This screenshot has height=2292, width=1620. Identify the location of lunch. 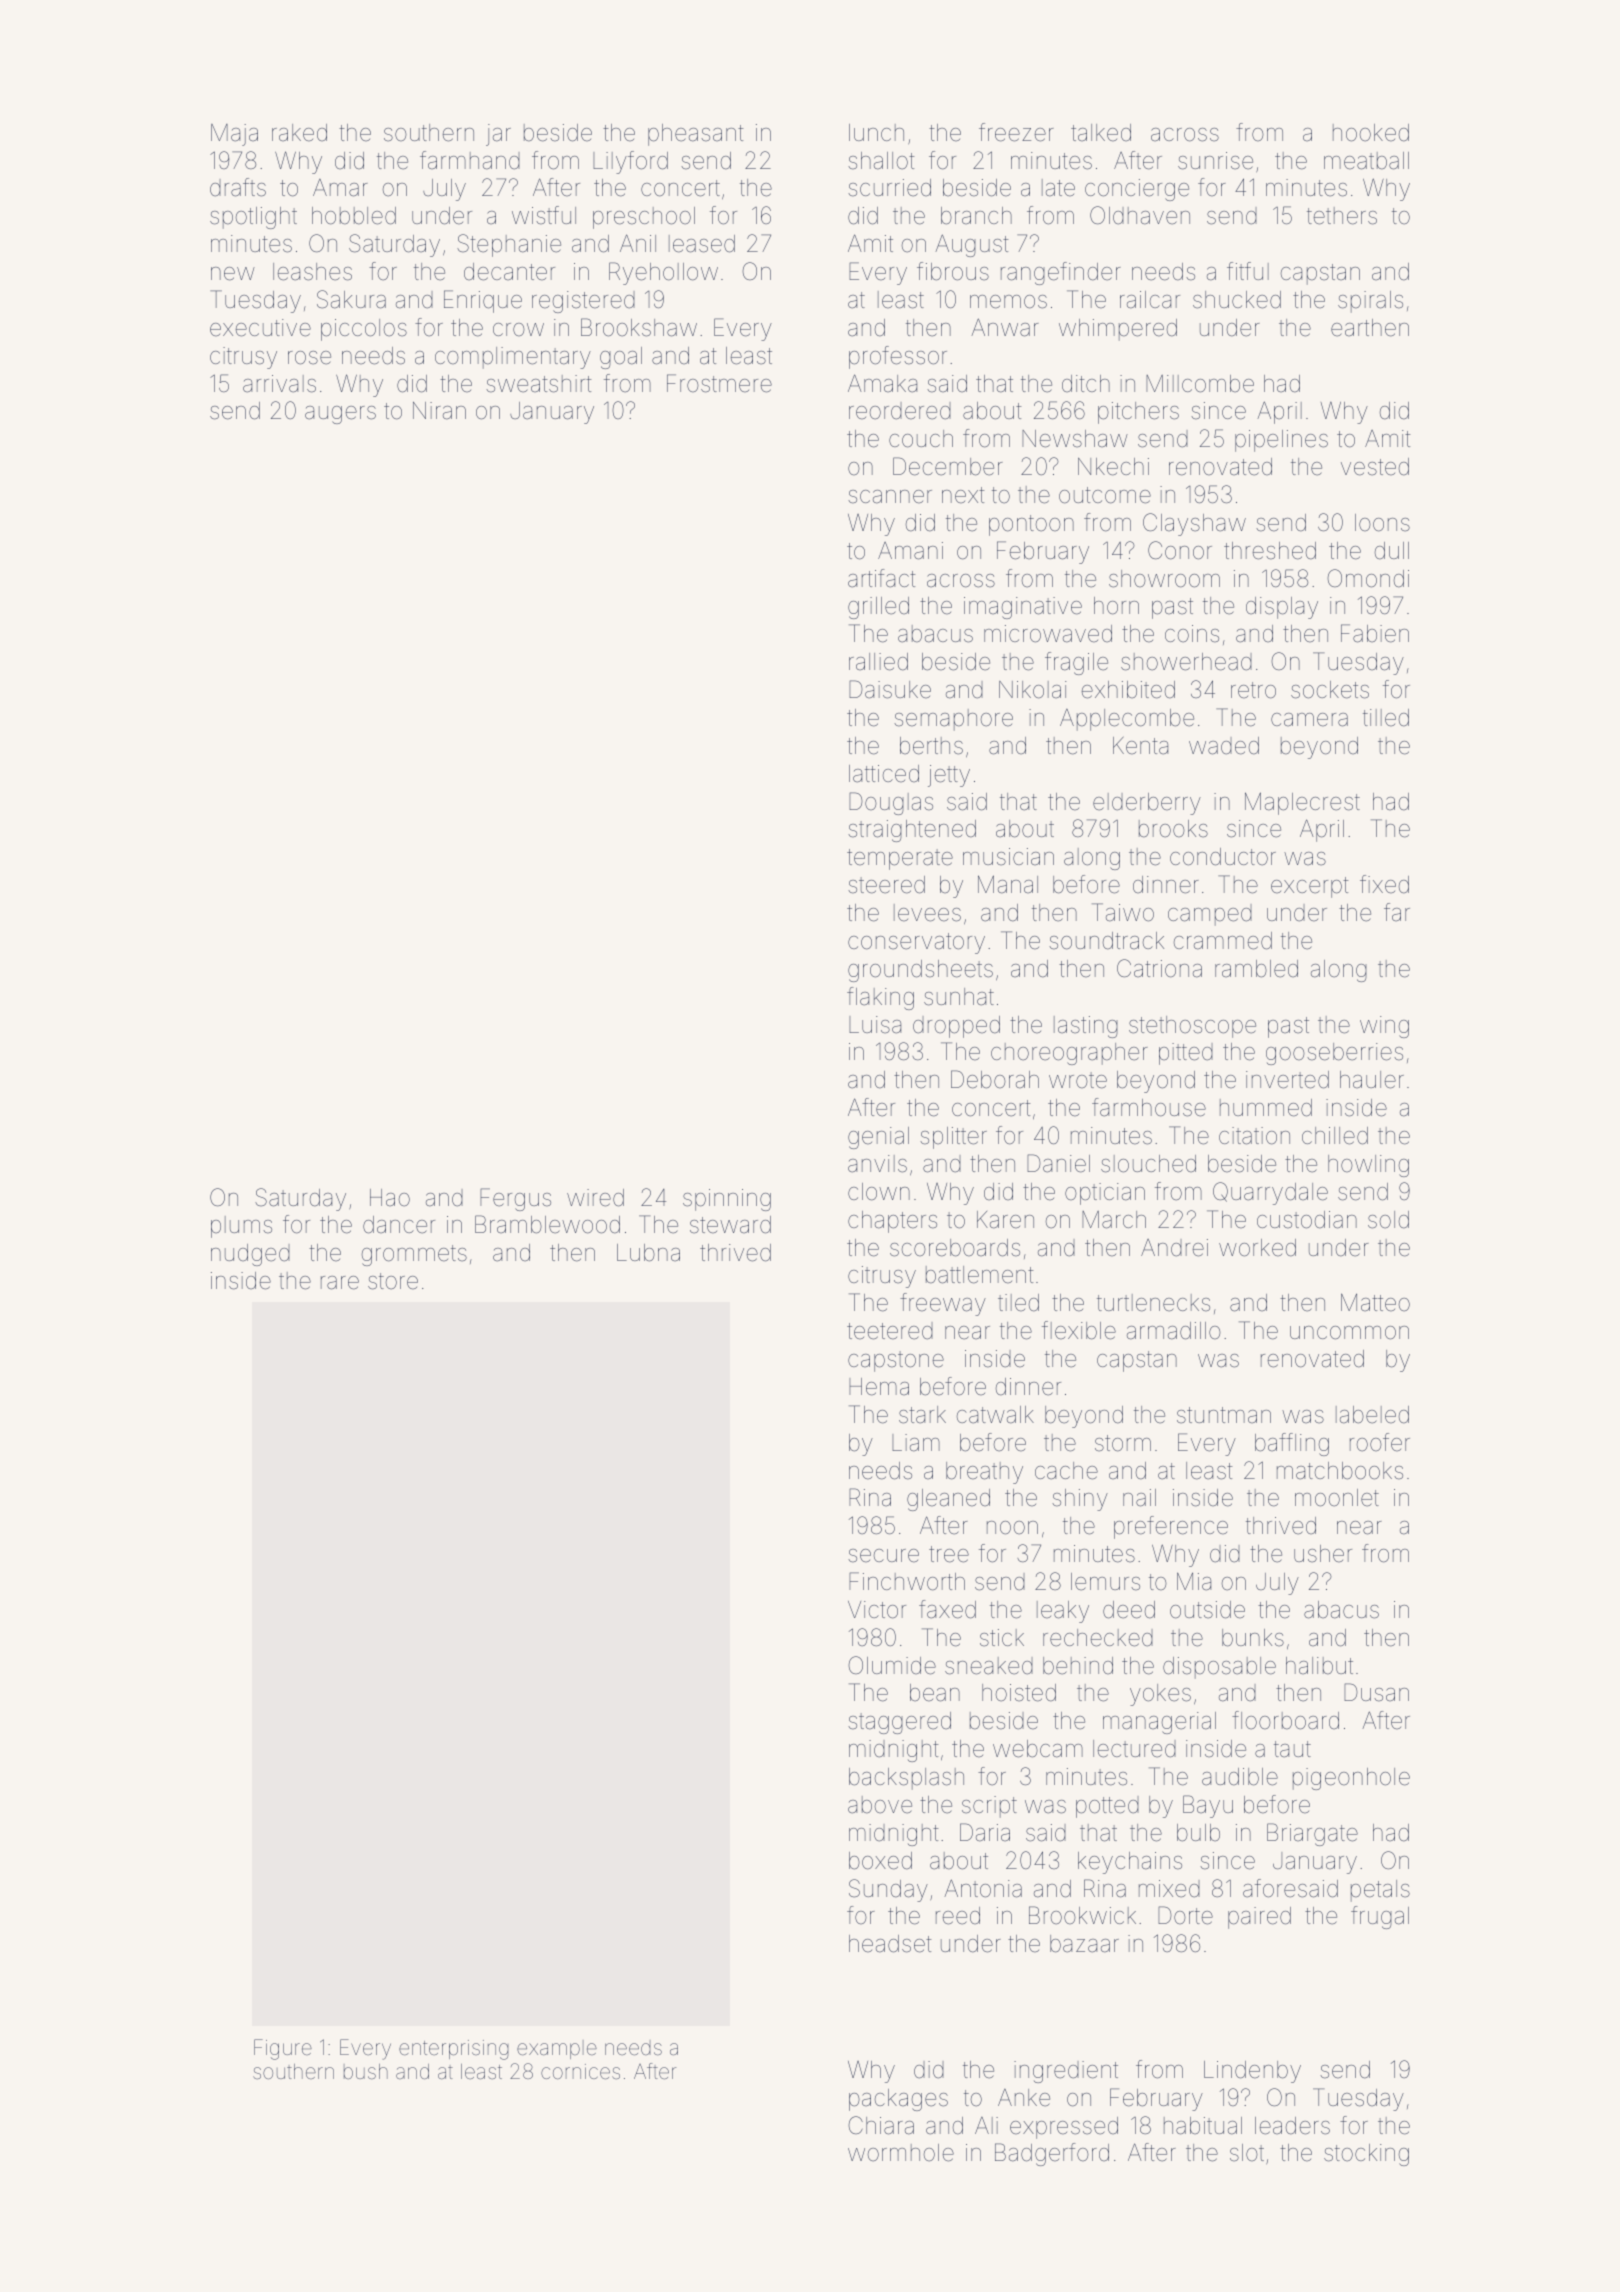
(876, 132).
